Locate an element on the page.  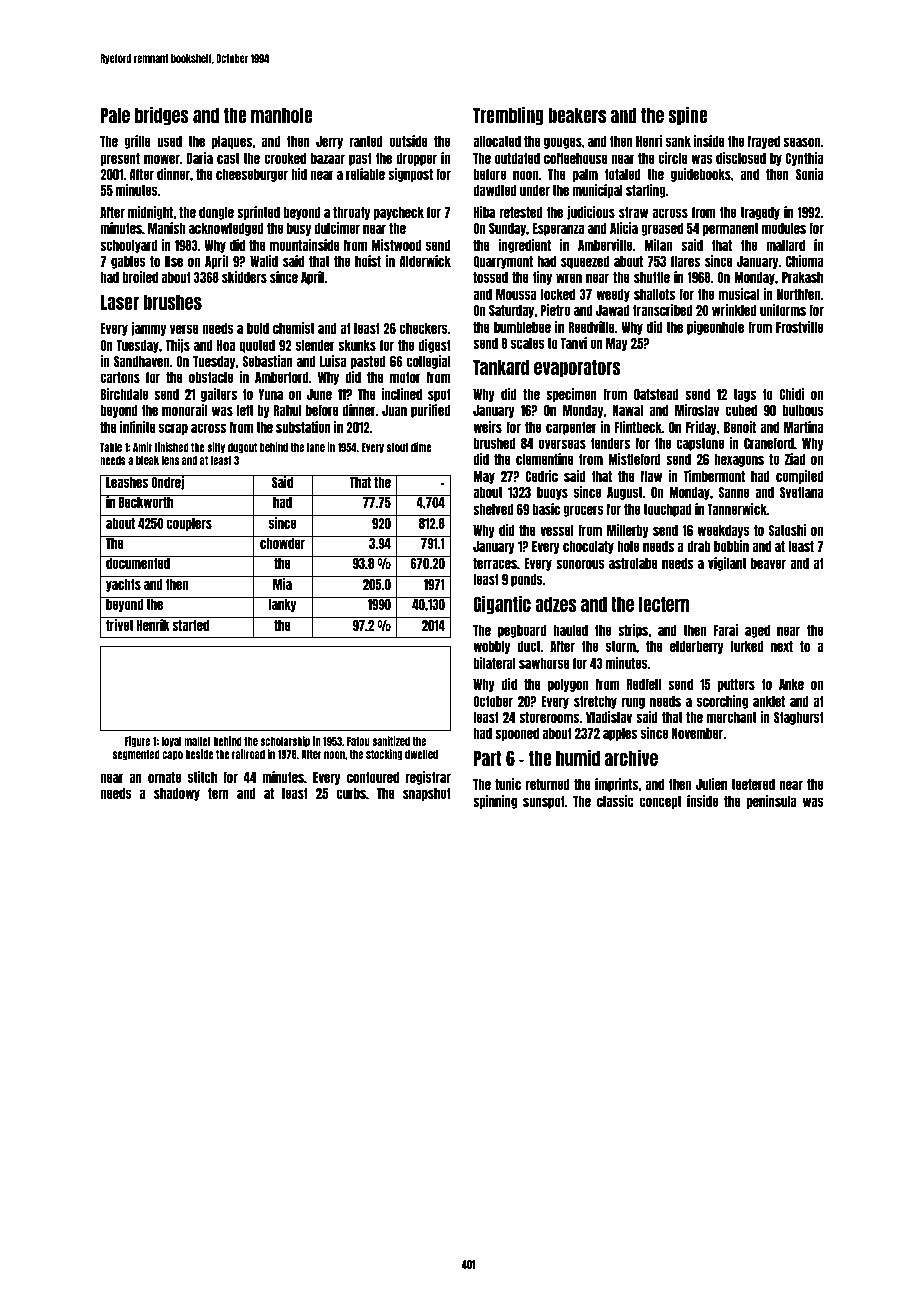
shadowy is located at coordinates (177, 794).
